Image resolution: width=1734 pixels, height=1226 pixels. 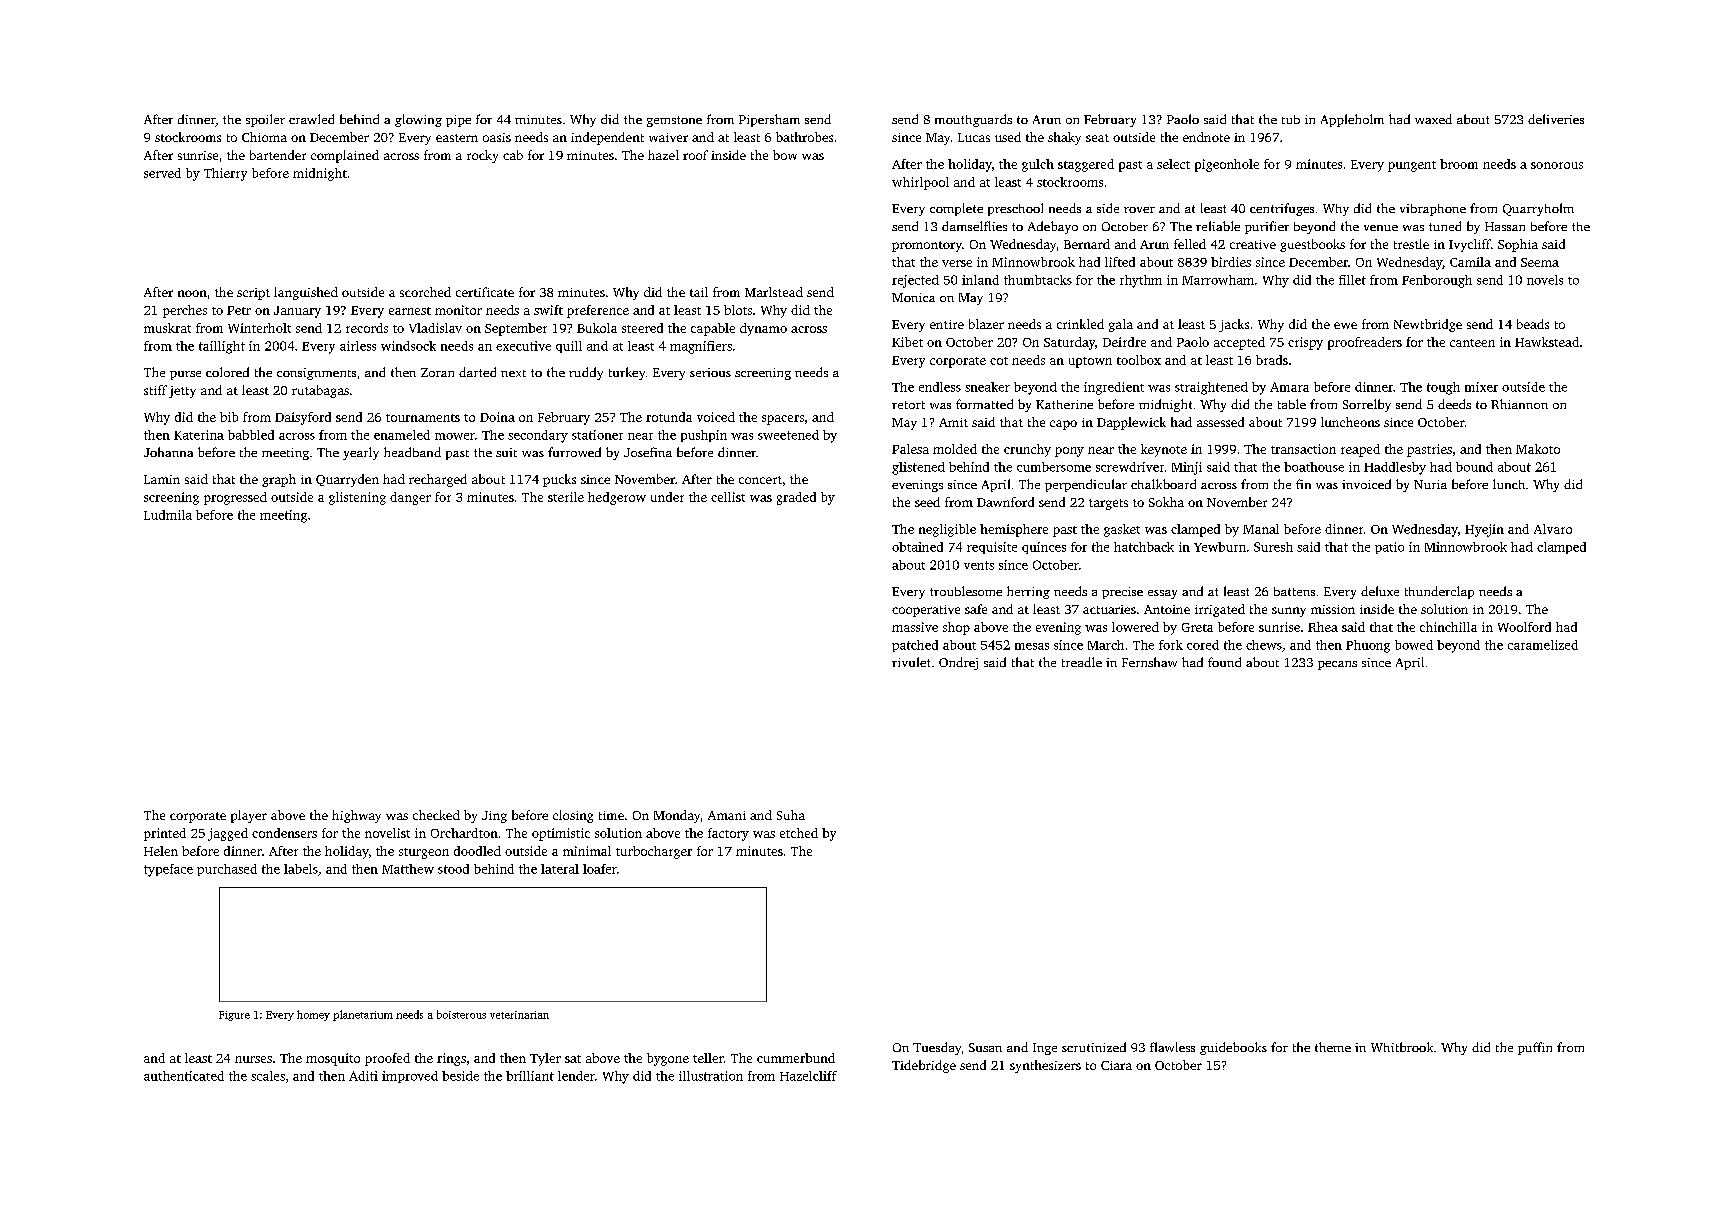 I want to click on patio, so click(x=1389, y=548).
